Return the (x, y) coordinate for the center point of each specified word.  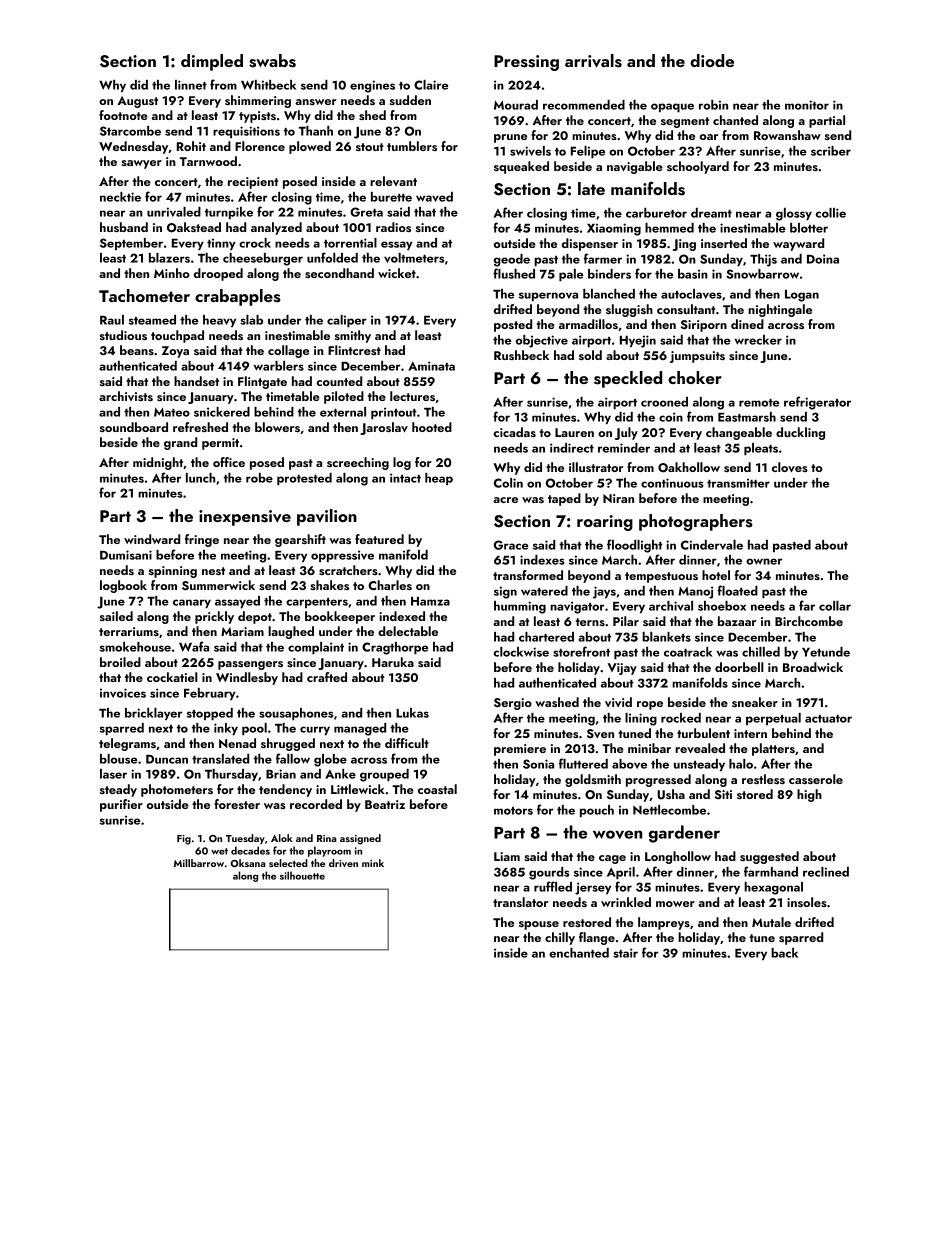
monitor (807, 105)
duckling (800, 433)
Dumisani (126, 555)
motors (513, 811)
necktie (120, 197)
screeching (358, 463)
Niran (618, 498)
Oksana (248, 863)
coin (671, 417)
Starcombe (130, 131)
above (629, 764)
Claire (431, 85)
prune (510, 138)
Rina (327, 838)
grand (180, 443)
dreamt (711, 213)
